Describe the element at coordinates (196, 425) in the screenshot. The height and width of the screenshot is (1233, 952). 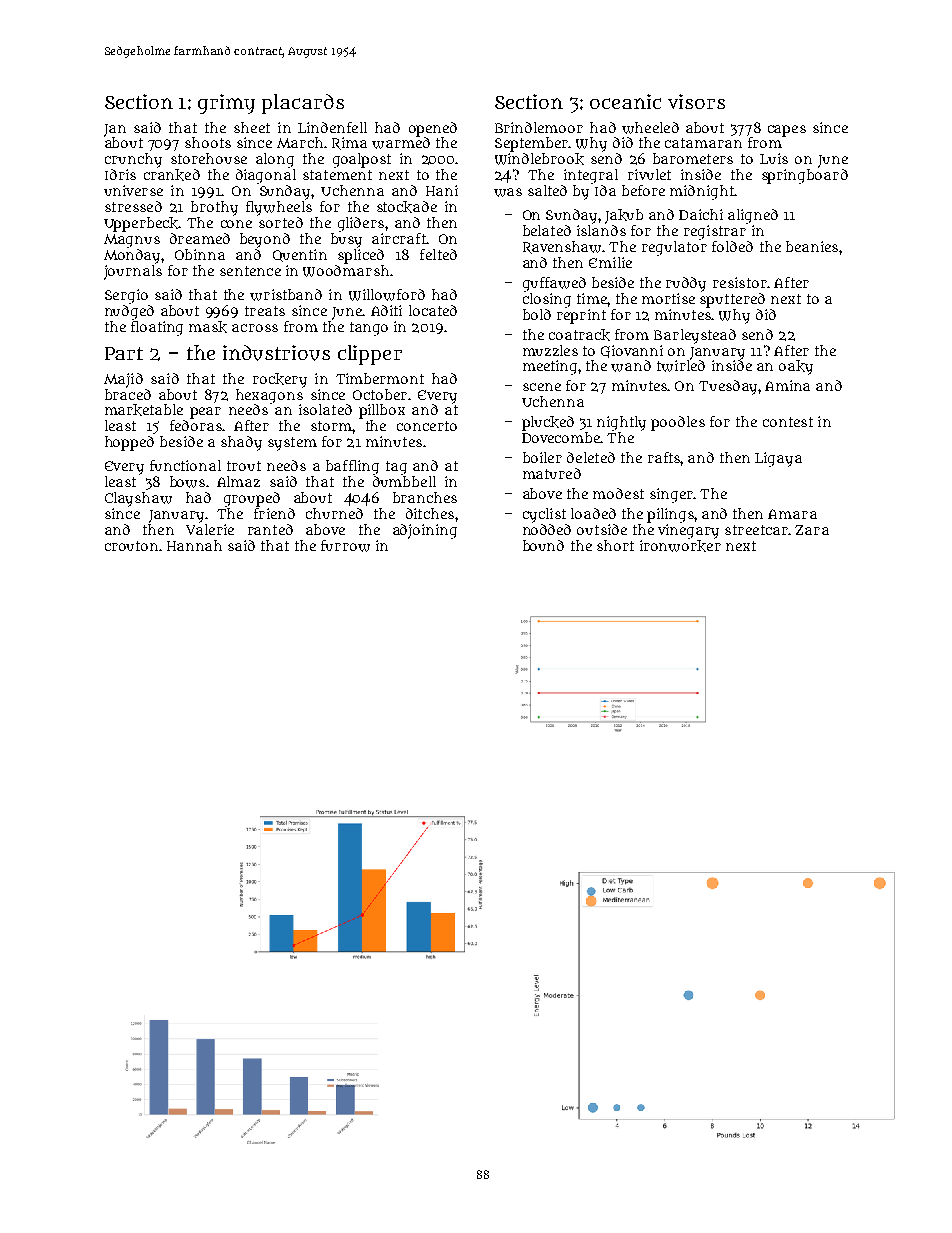
I see `fedoras` at that location.
